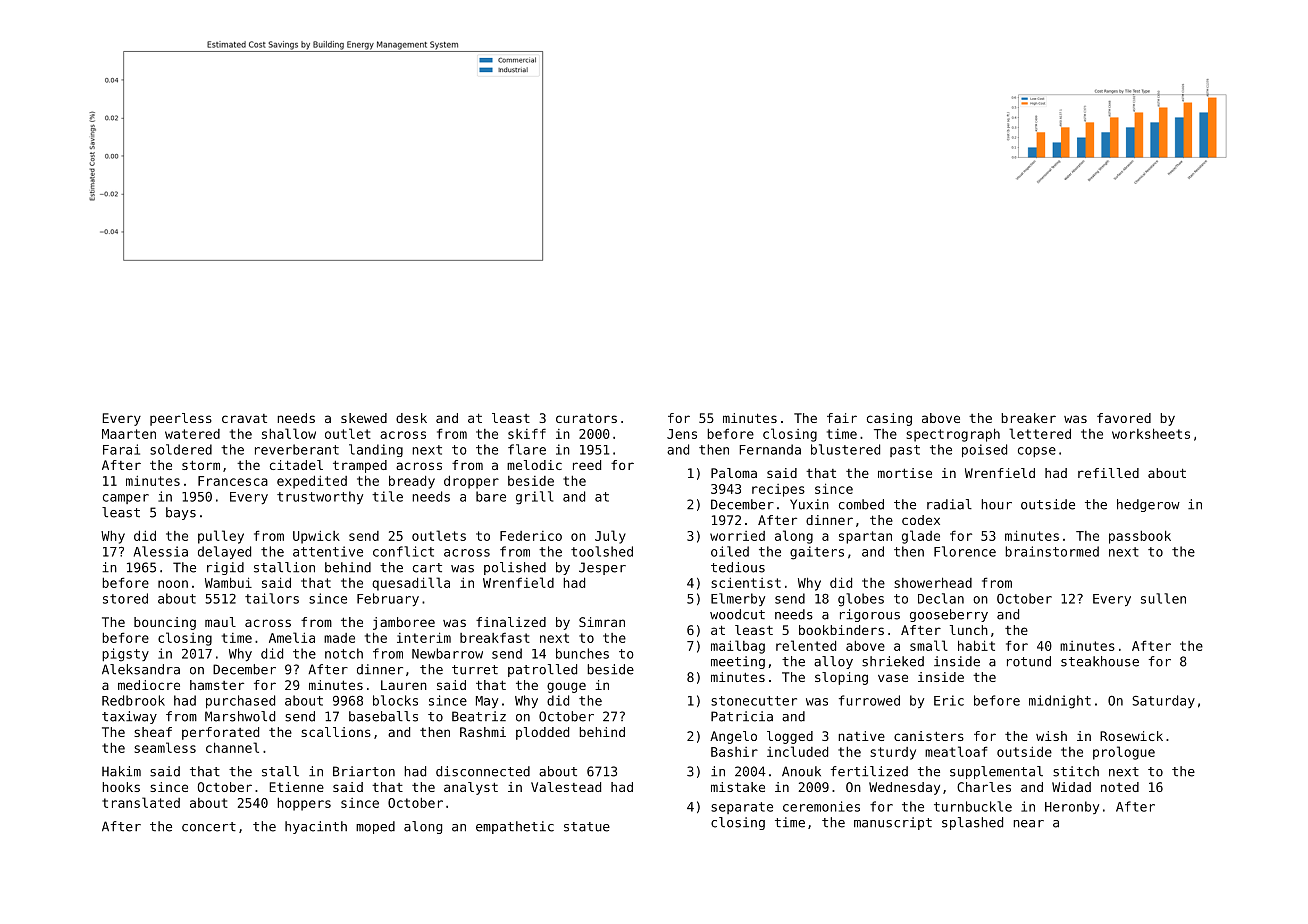  Describe the element at coordinates (893, 678) in the page. I see `vase` at that location.
